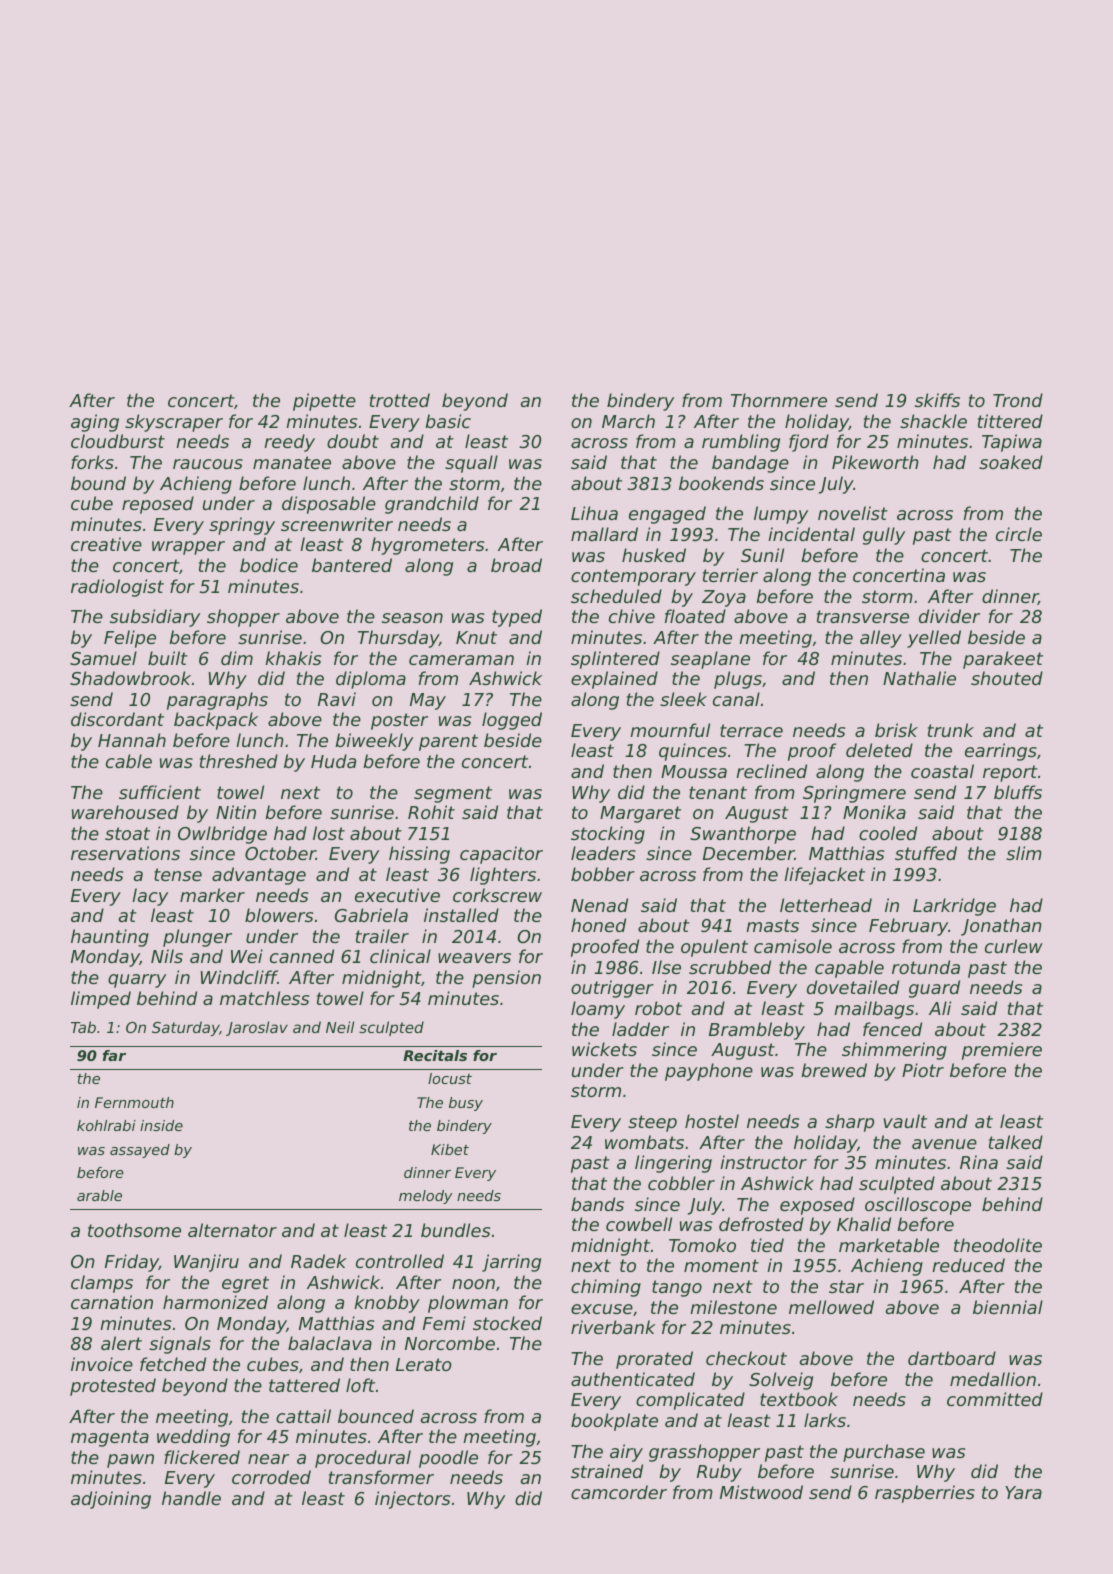 This page has width=1113, height=1574. I want to click on reservations, so click(125, 853).
